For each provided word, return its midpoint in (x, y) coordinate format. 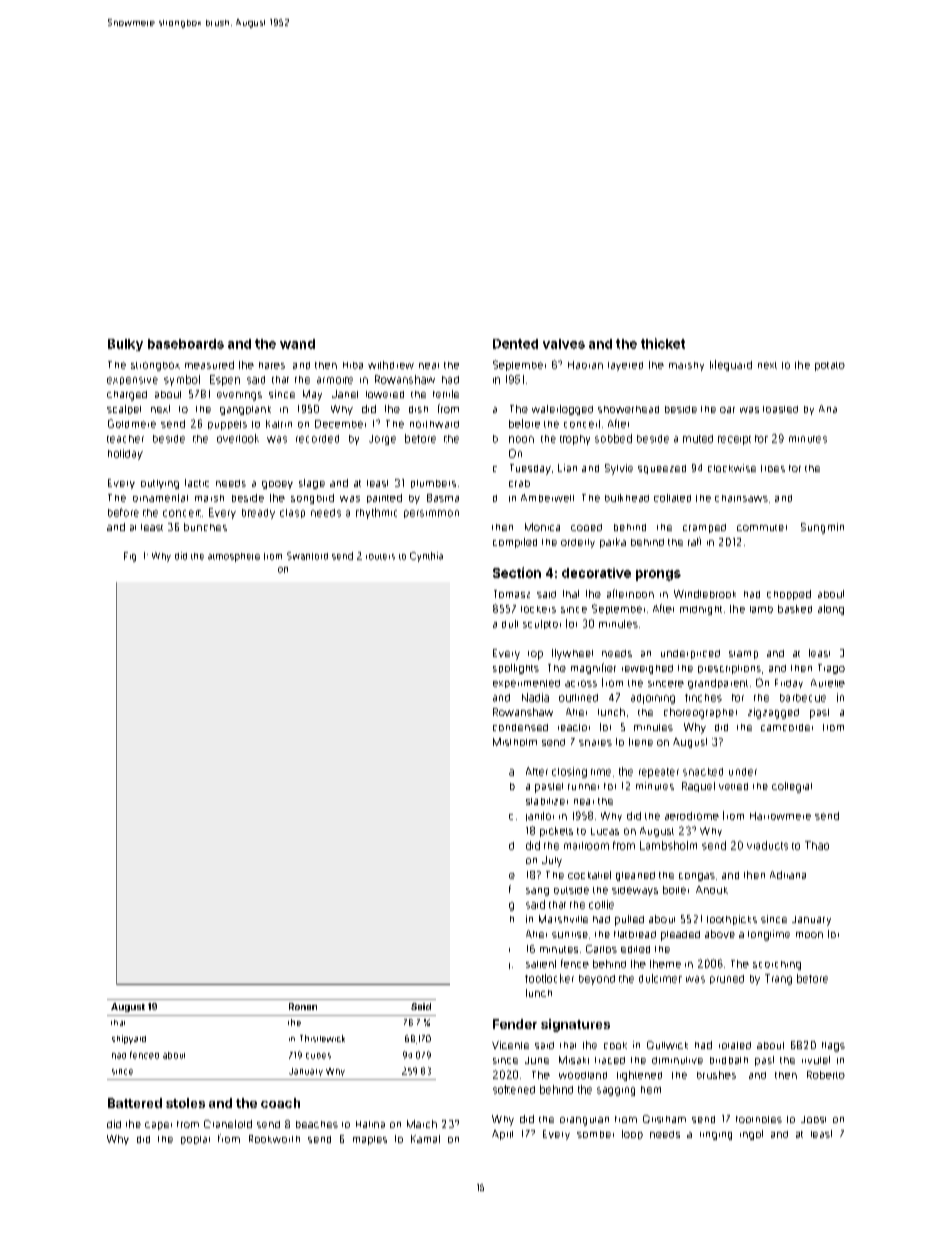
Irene (641, 742)
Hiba (353, 365)
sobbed (613, 438)
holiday (125, 454)
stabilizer (547, 801)
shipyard (129, 1039)
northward (434, 424)
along (831, 610)
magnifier (593, 668)
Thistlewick (322, 1038)
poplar (195, 1140)
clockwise (732, 468)
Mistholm (515, 742)
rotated (735, 1045)
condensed (520, 727)
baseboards (186, 344)
